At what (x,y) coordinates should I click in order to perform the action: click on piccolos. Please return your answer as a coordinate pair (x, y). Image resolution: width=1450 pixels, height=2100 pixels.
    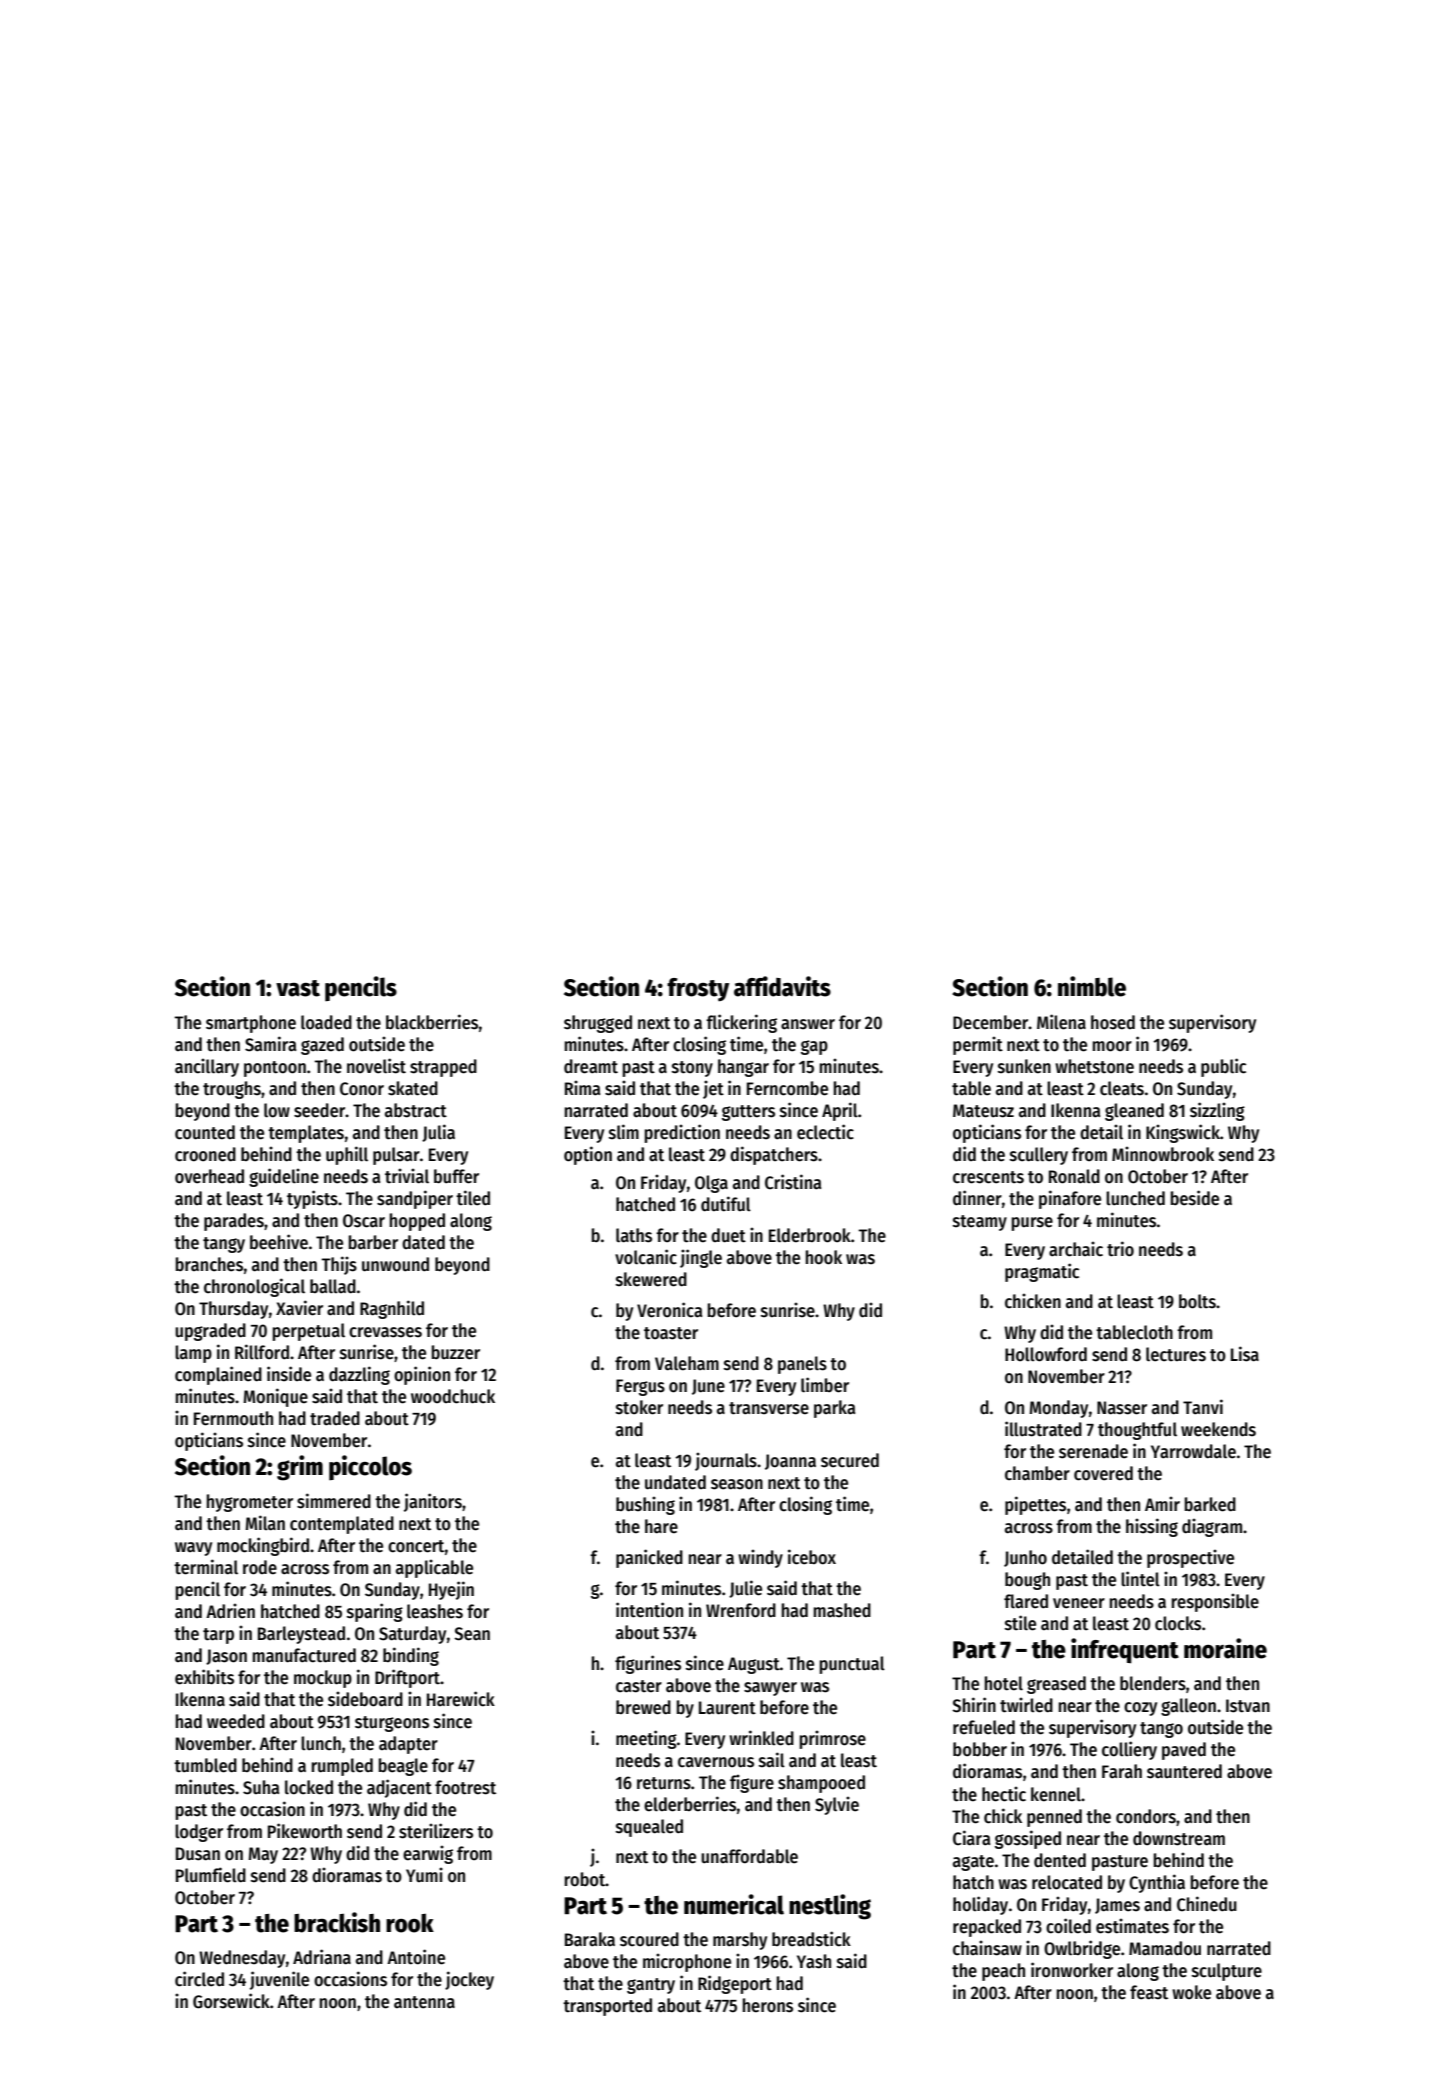
    Looking at the image, I should click on (370, 1467).
